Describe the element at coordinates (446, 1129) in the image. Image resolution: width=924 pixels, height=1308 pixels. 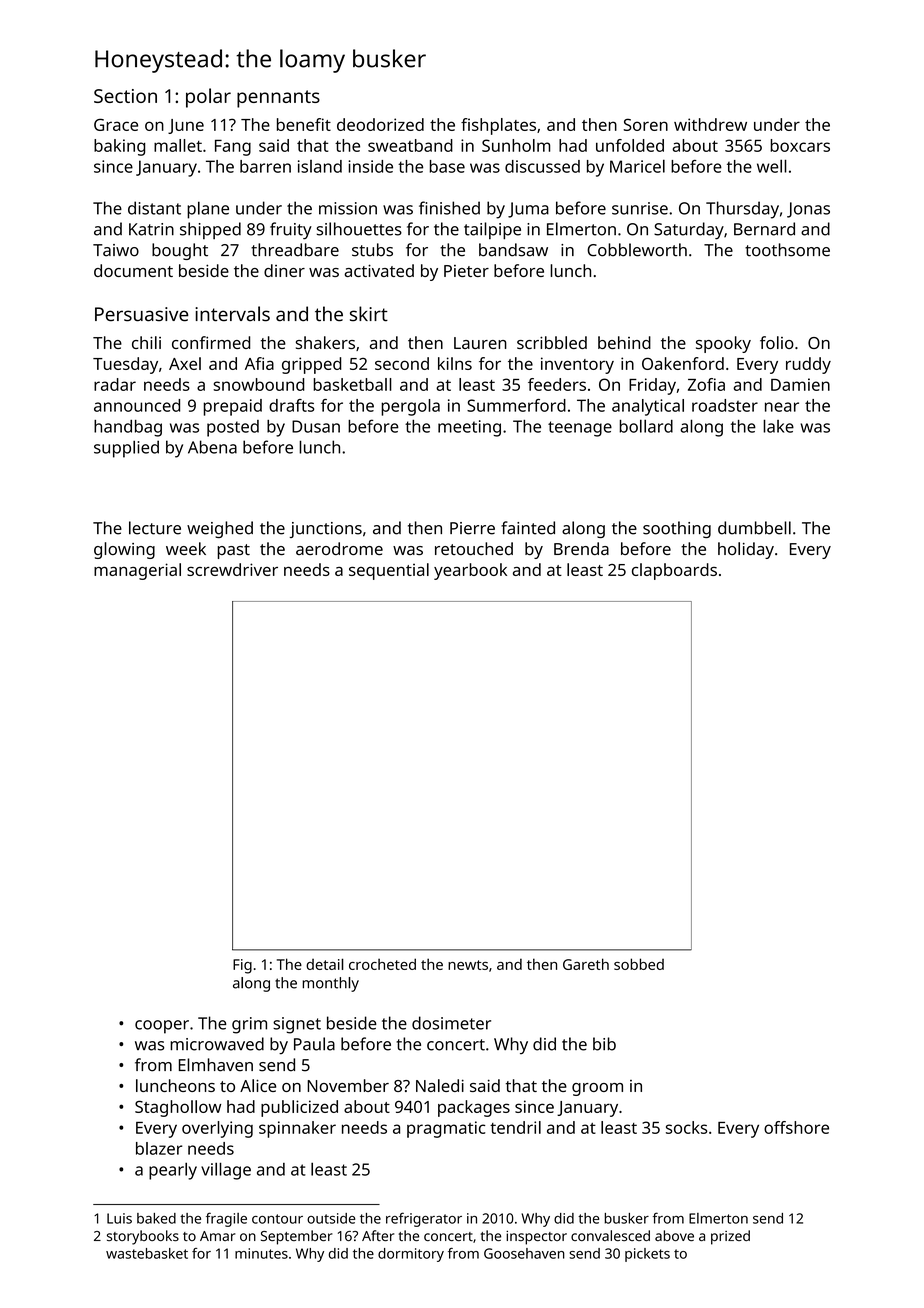
I see `pragmatic` at that location.
